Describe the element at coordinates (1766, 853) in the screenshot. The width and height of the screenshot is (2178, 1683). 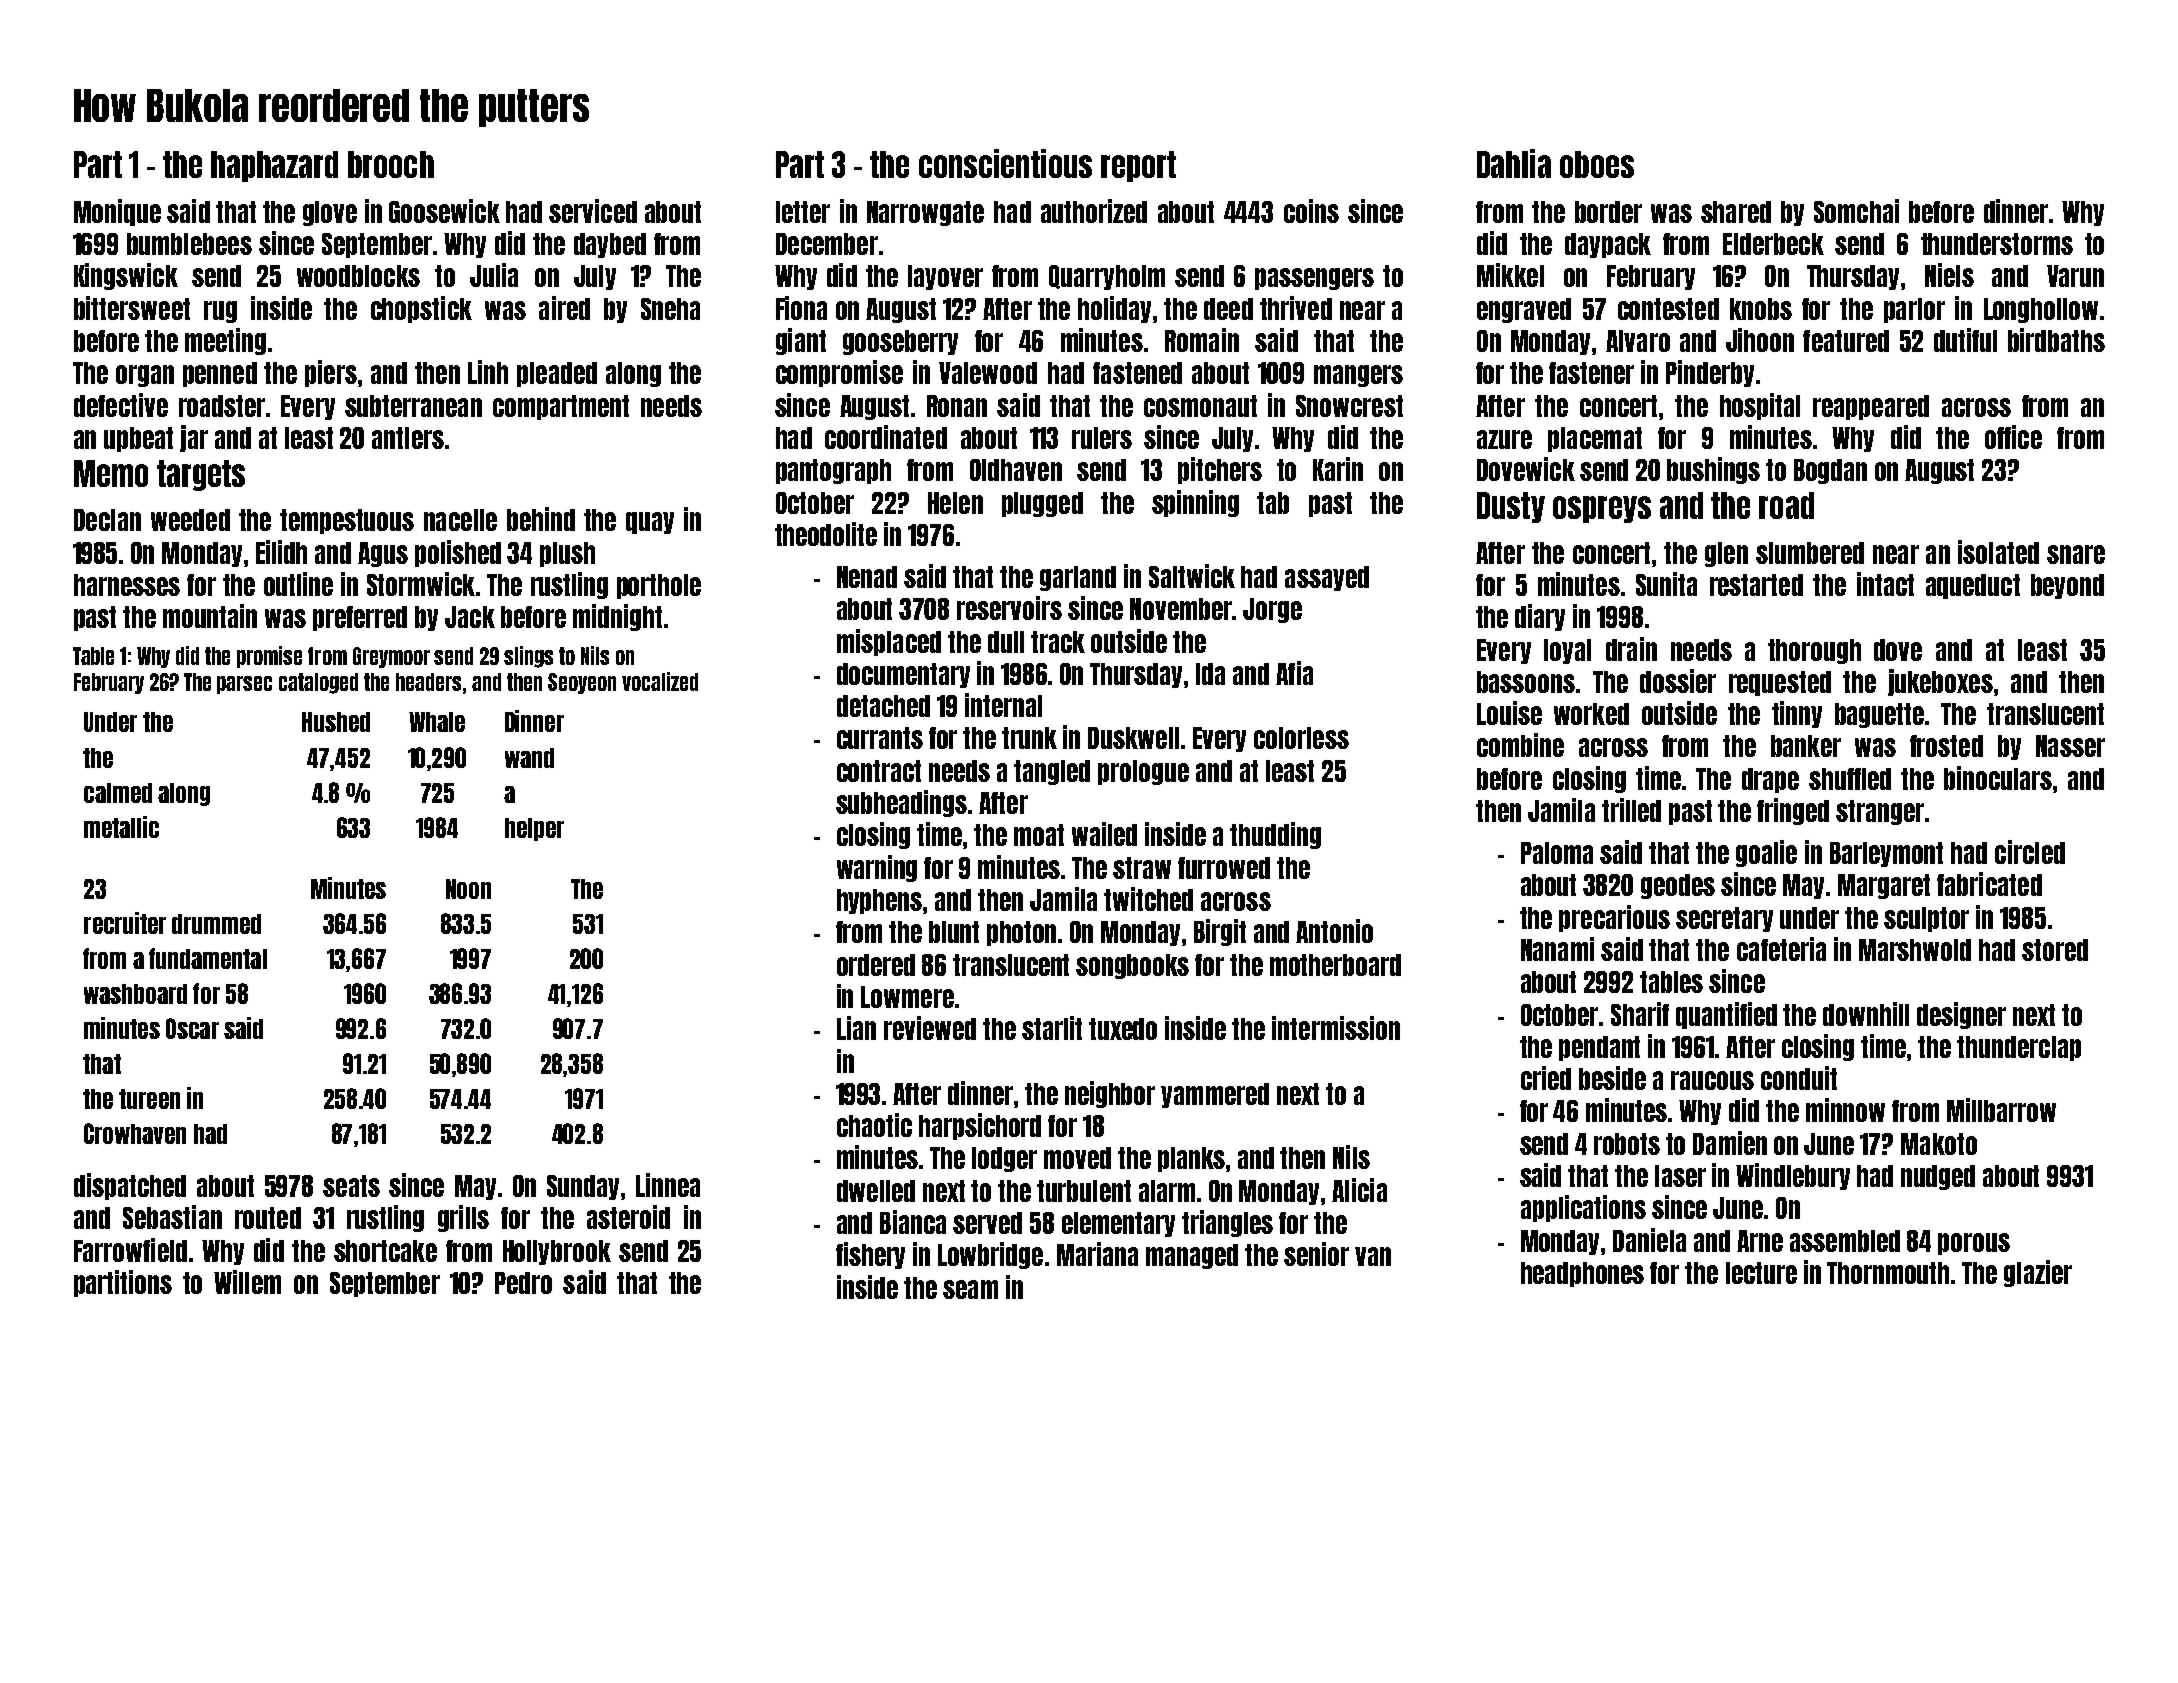
I see `goalie` at that location.
